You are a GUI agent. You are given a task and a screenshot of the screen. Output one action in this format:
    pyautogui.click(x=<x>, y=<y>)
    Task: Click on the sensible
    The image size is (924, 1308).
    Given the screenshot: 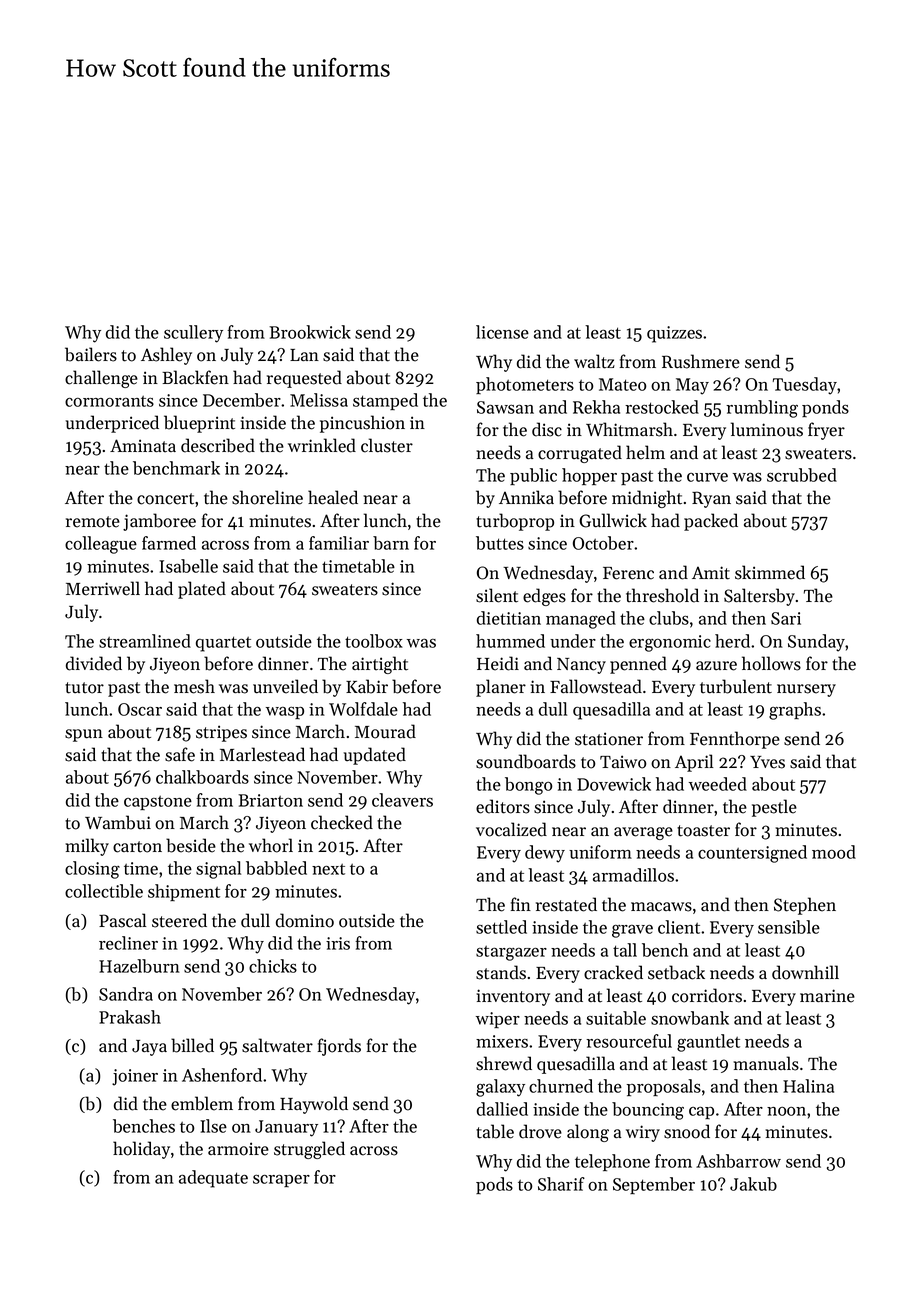 What is the action you would take?
    pyautogui.click(x=789, y=927)
